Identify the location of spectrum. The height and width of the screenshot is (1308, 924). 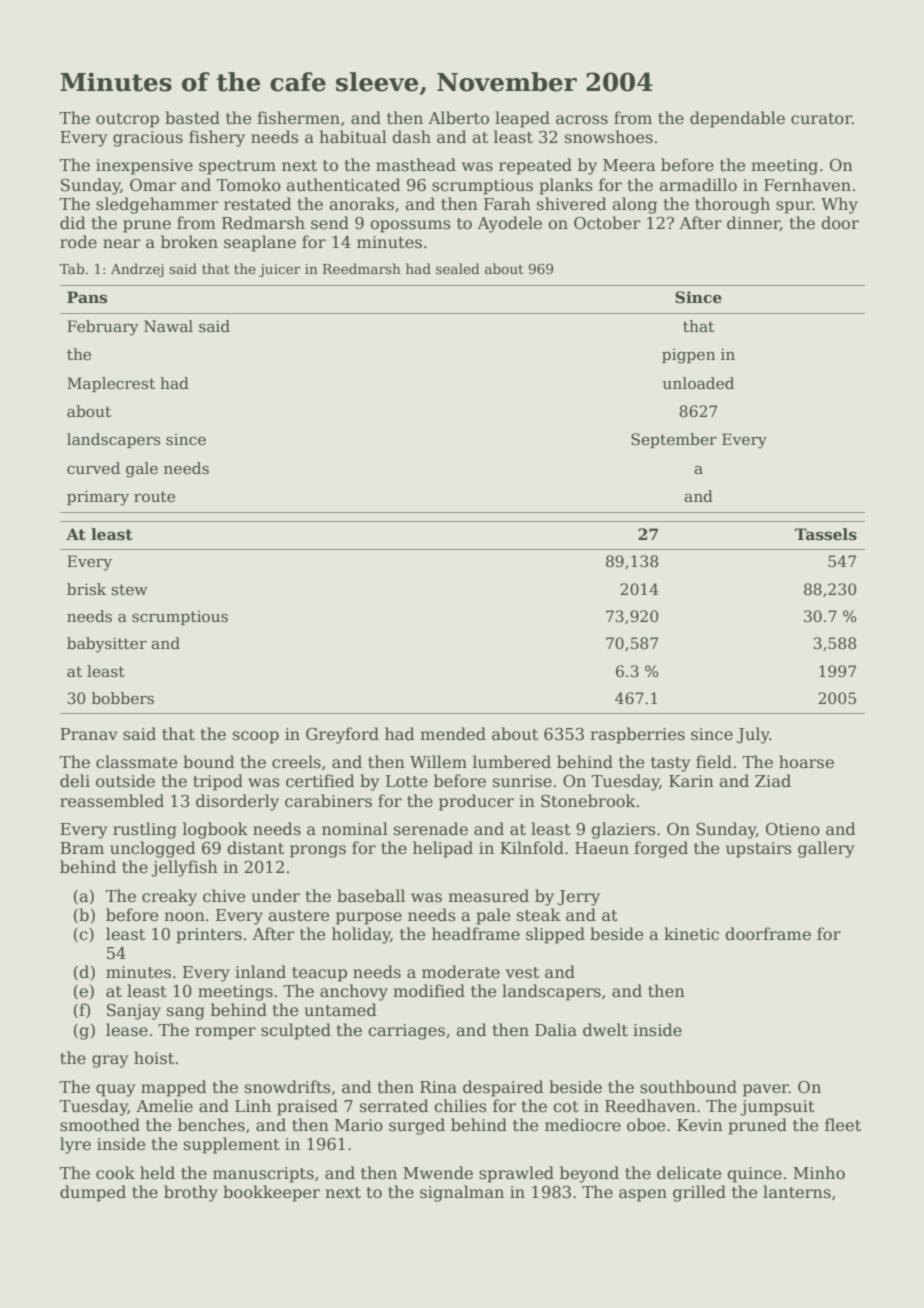
(237, 167).
